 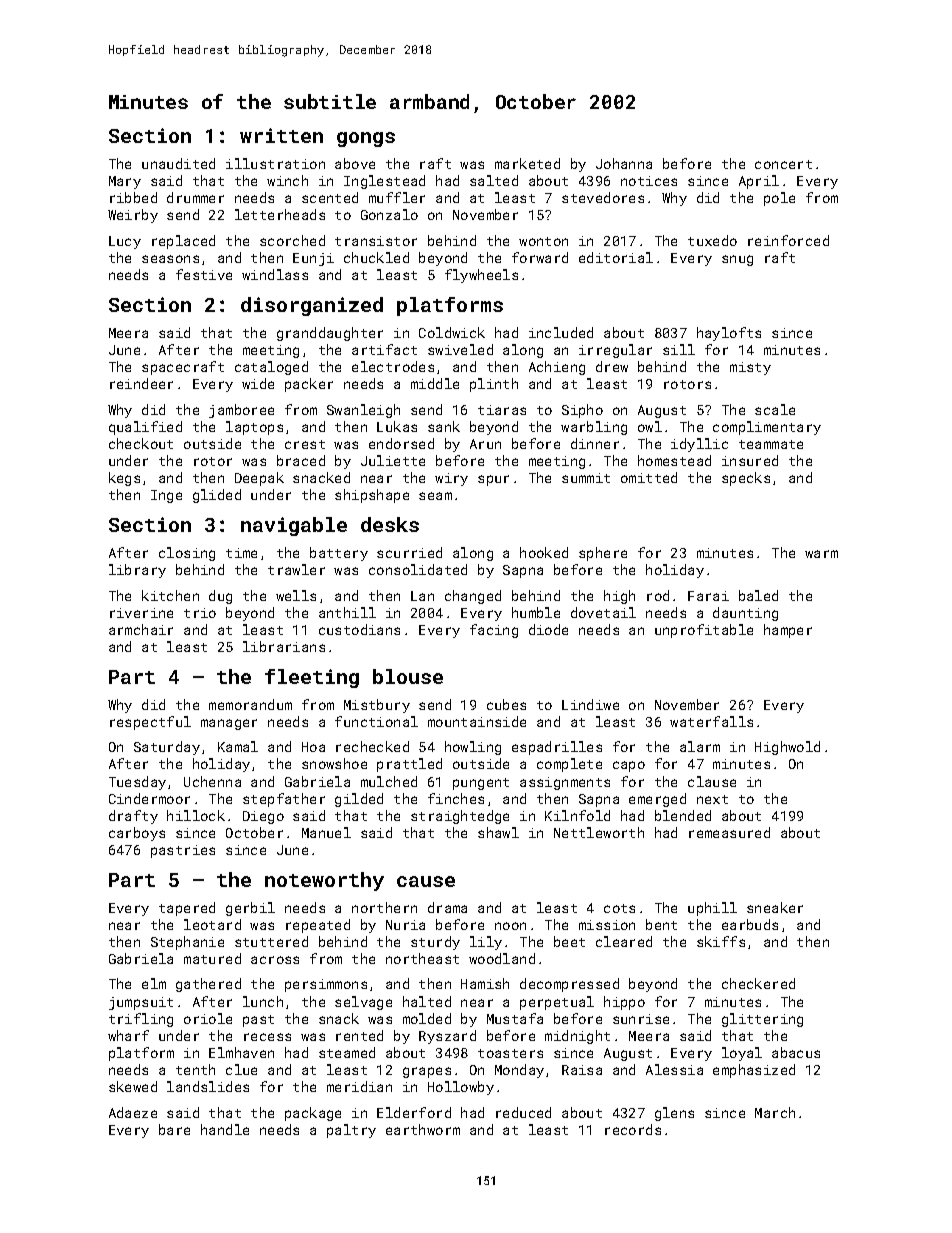 What do you see at coordinates (540, 257) in the image?
I see `forward` at bounding box center [540, 257].
